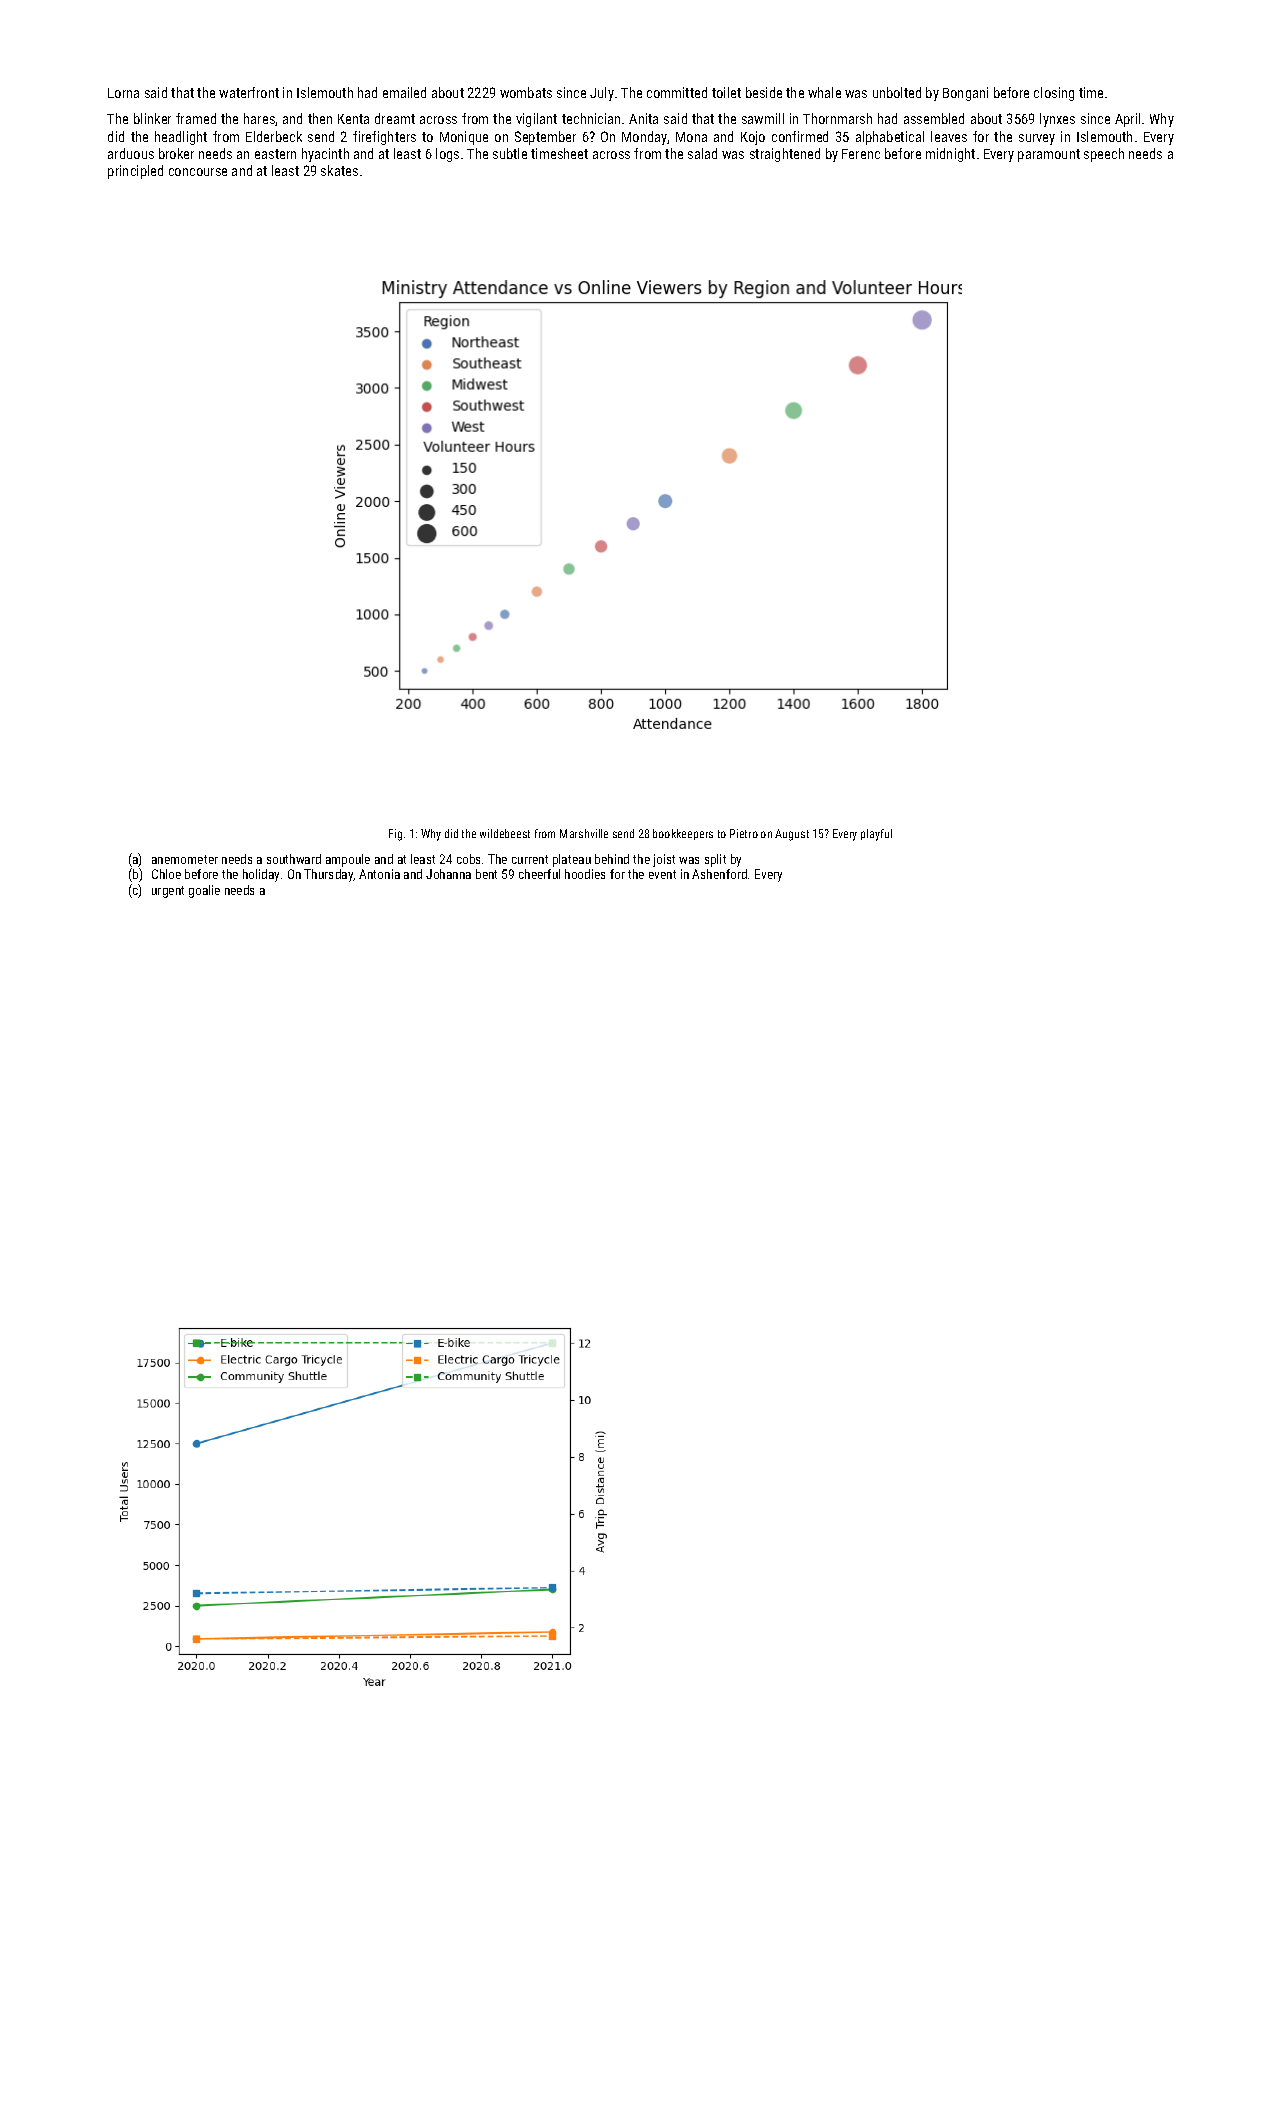  Describe the element at coordinates (294, 859) in the page. I see `southward` at that location.
